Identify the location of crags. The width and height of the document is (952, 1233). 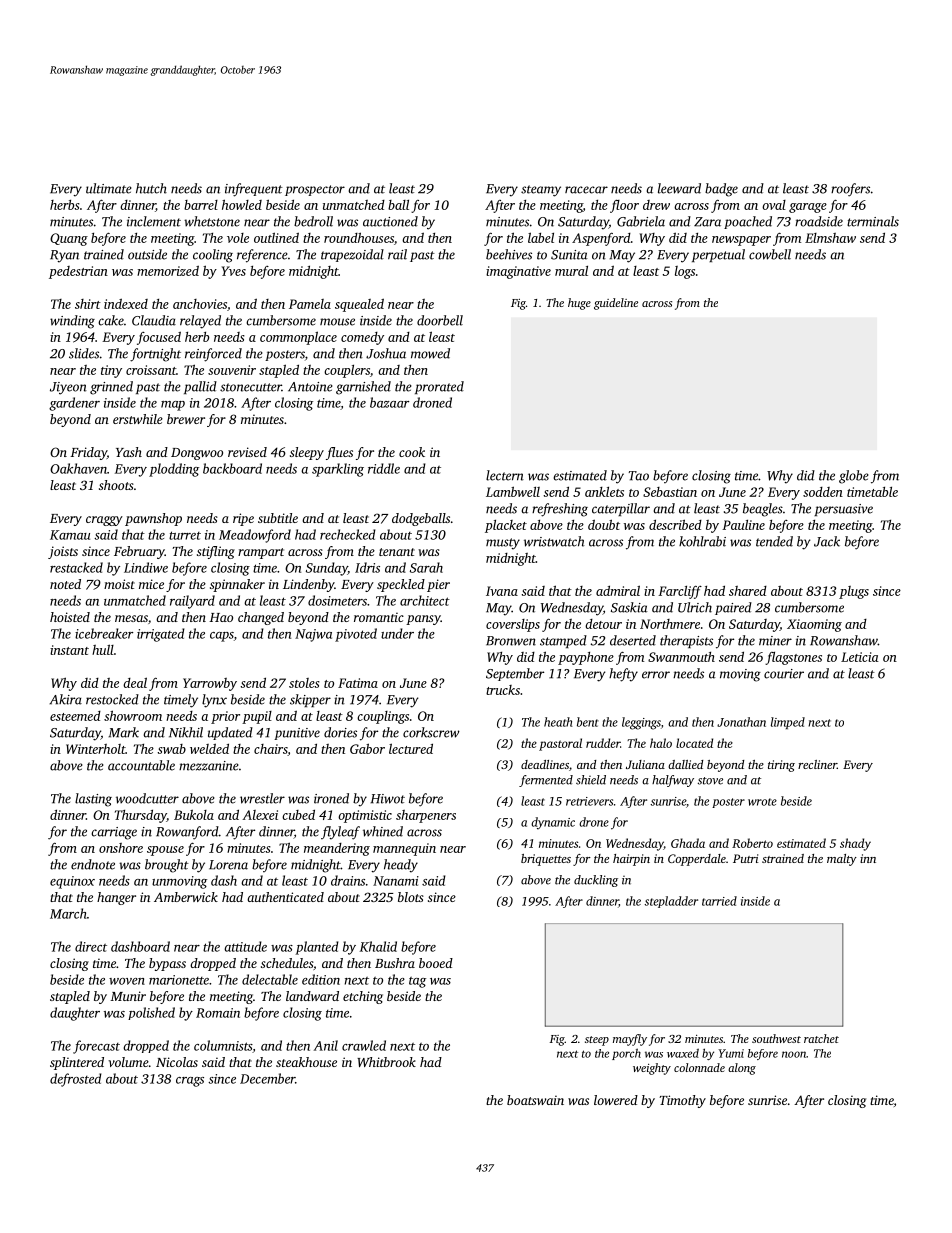
(190, 1082).
